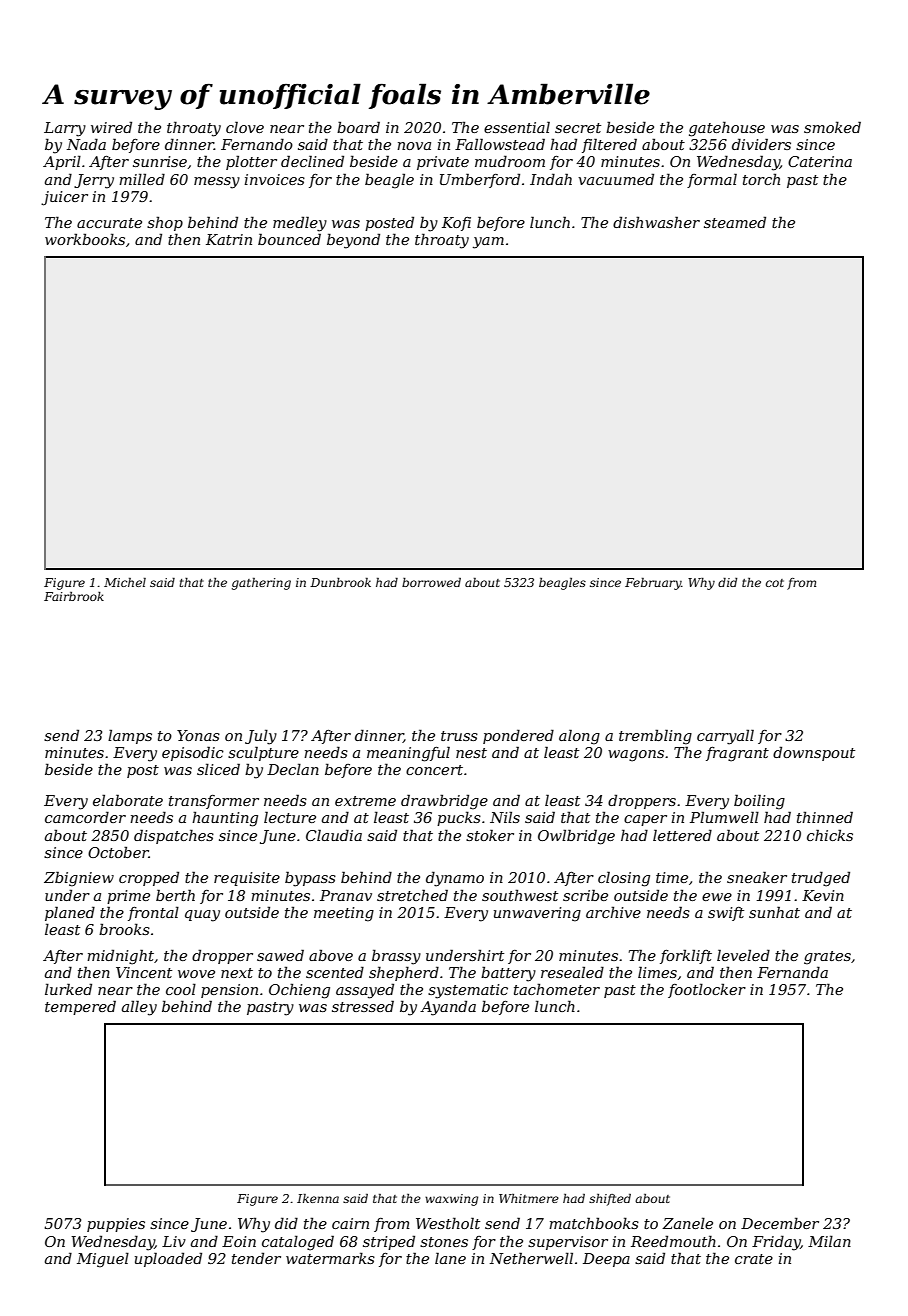  What do you see at coordinates (568, 1243) in the screenshot?
I see `supervisor` at bounding box center [568, 1243].
